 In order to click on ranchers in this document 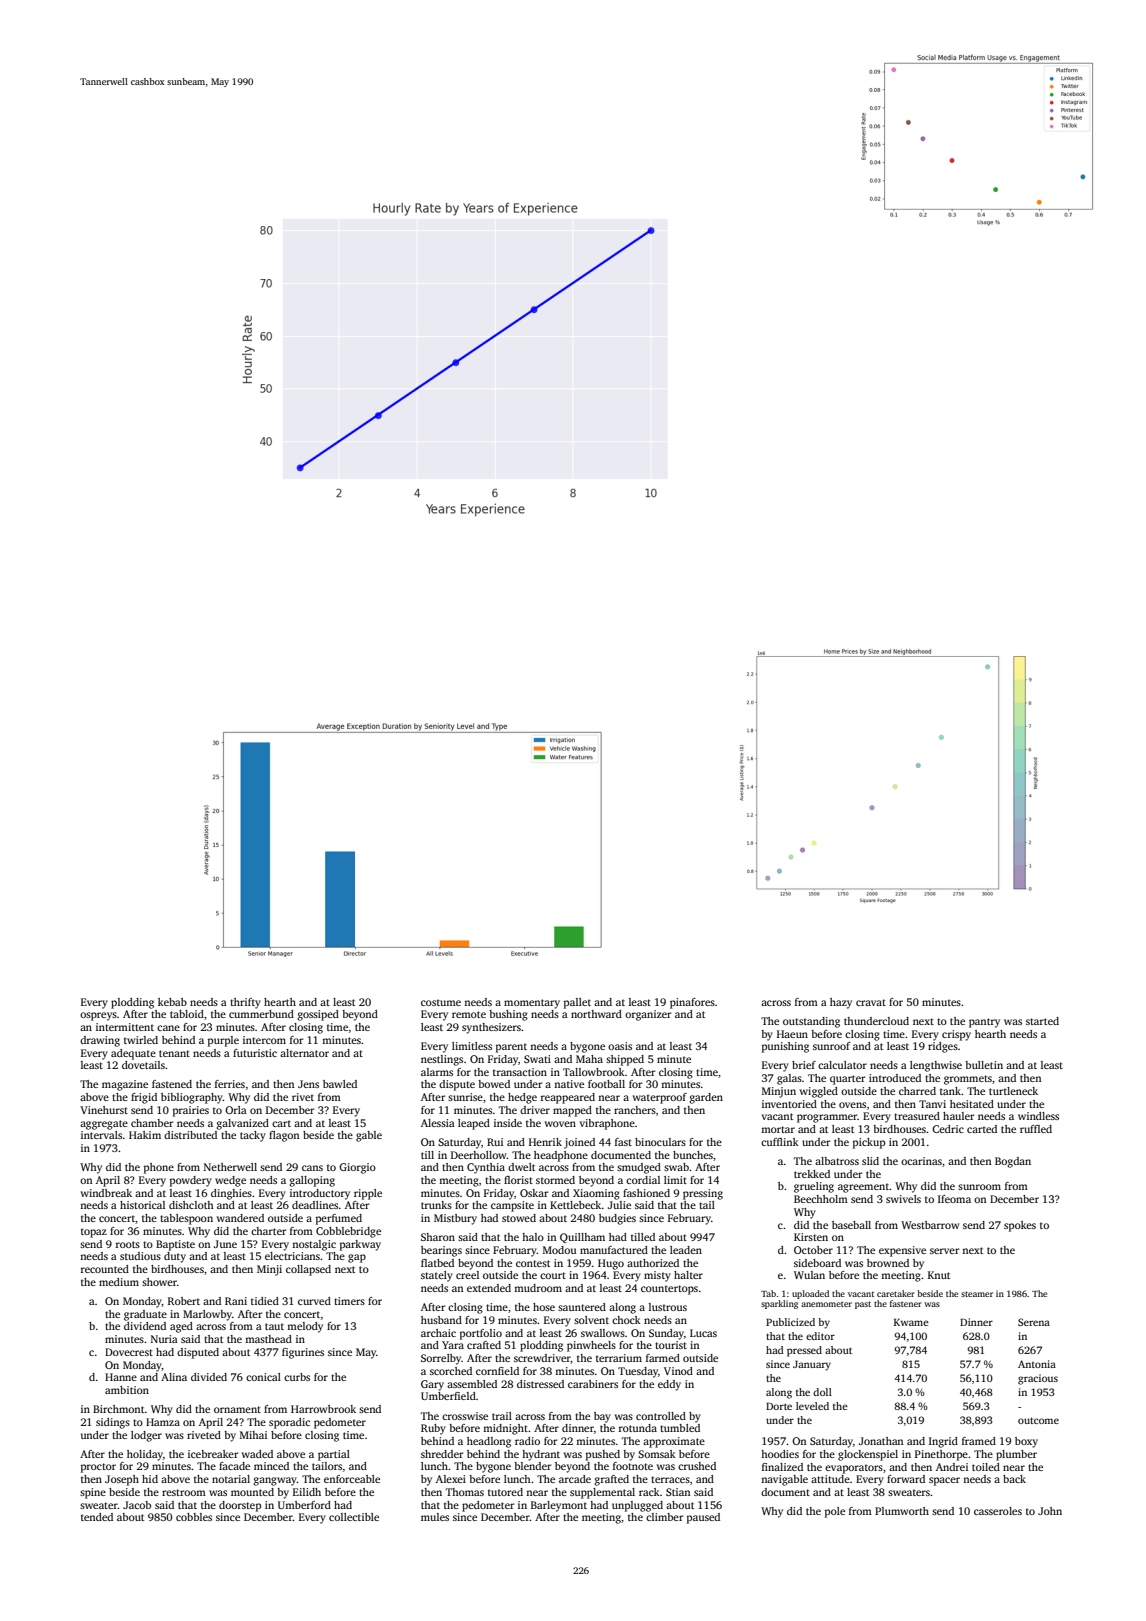, I will do `click(635, 1110)`.
